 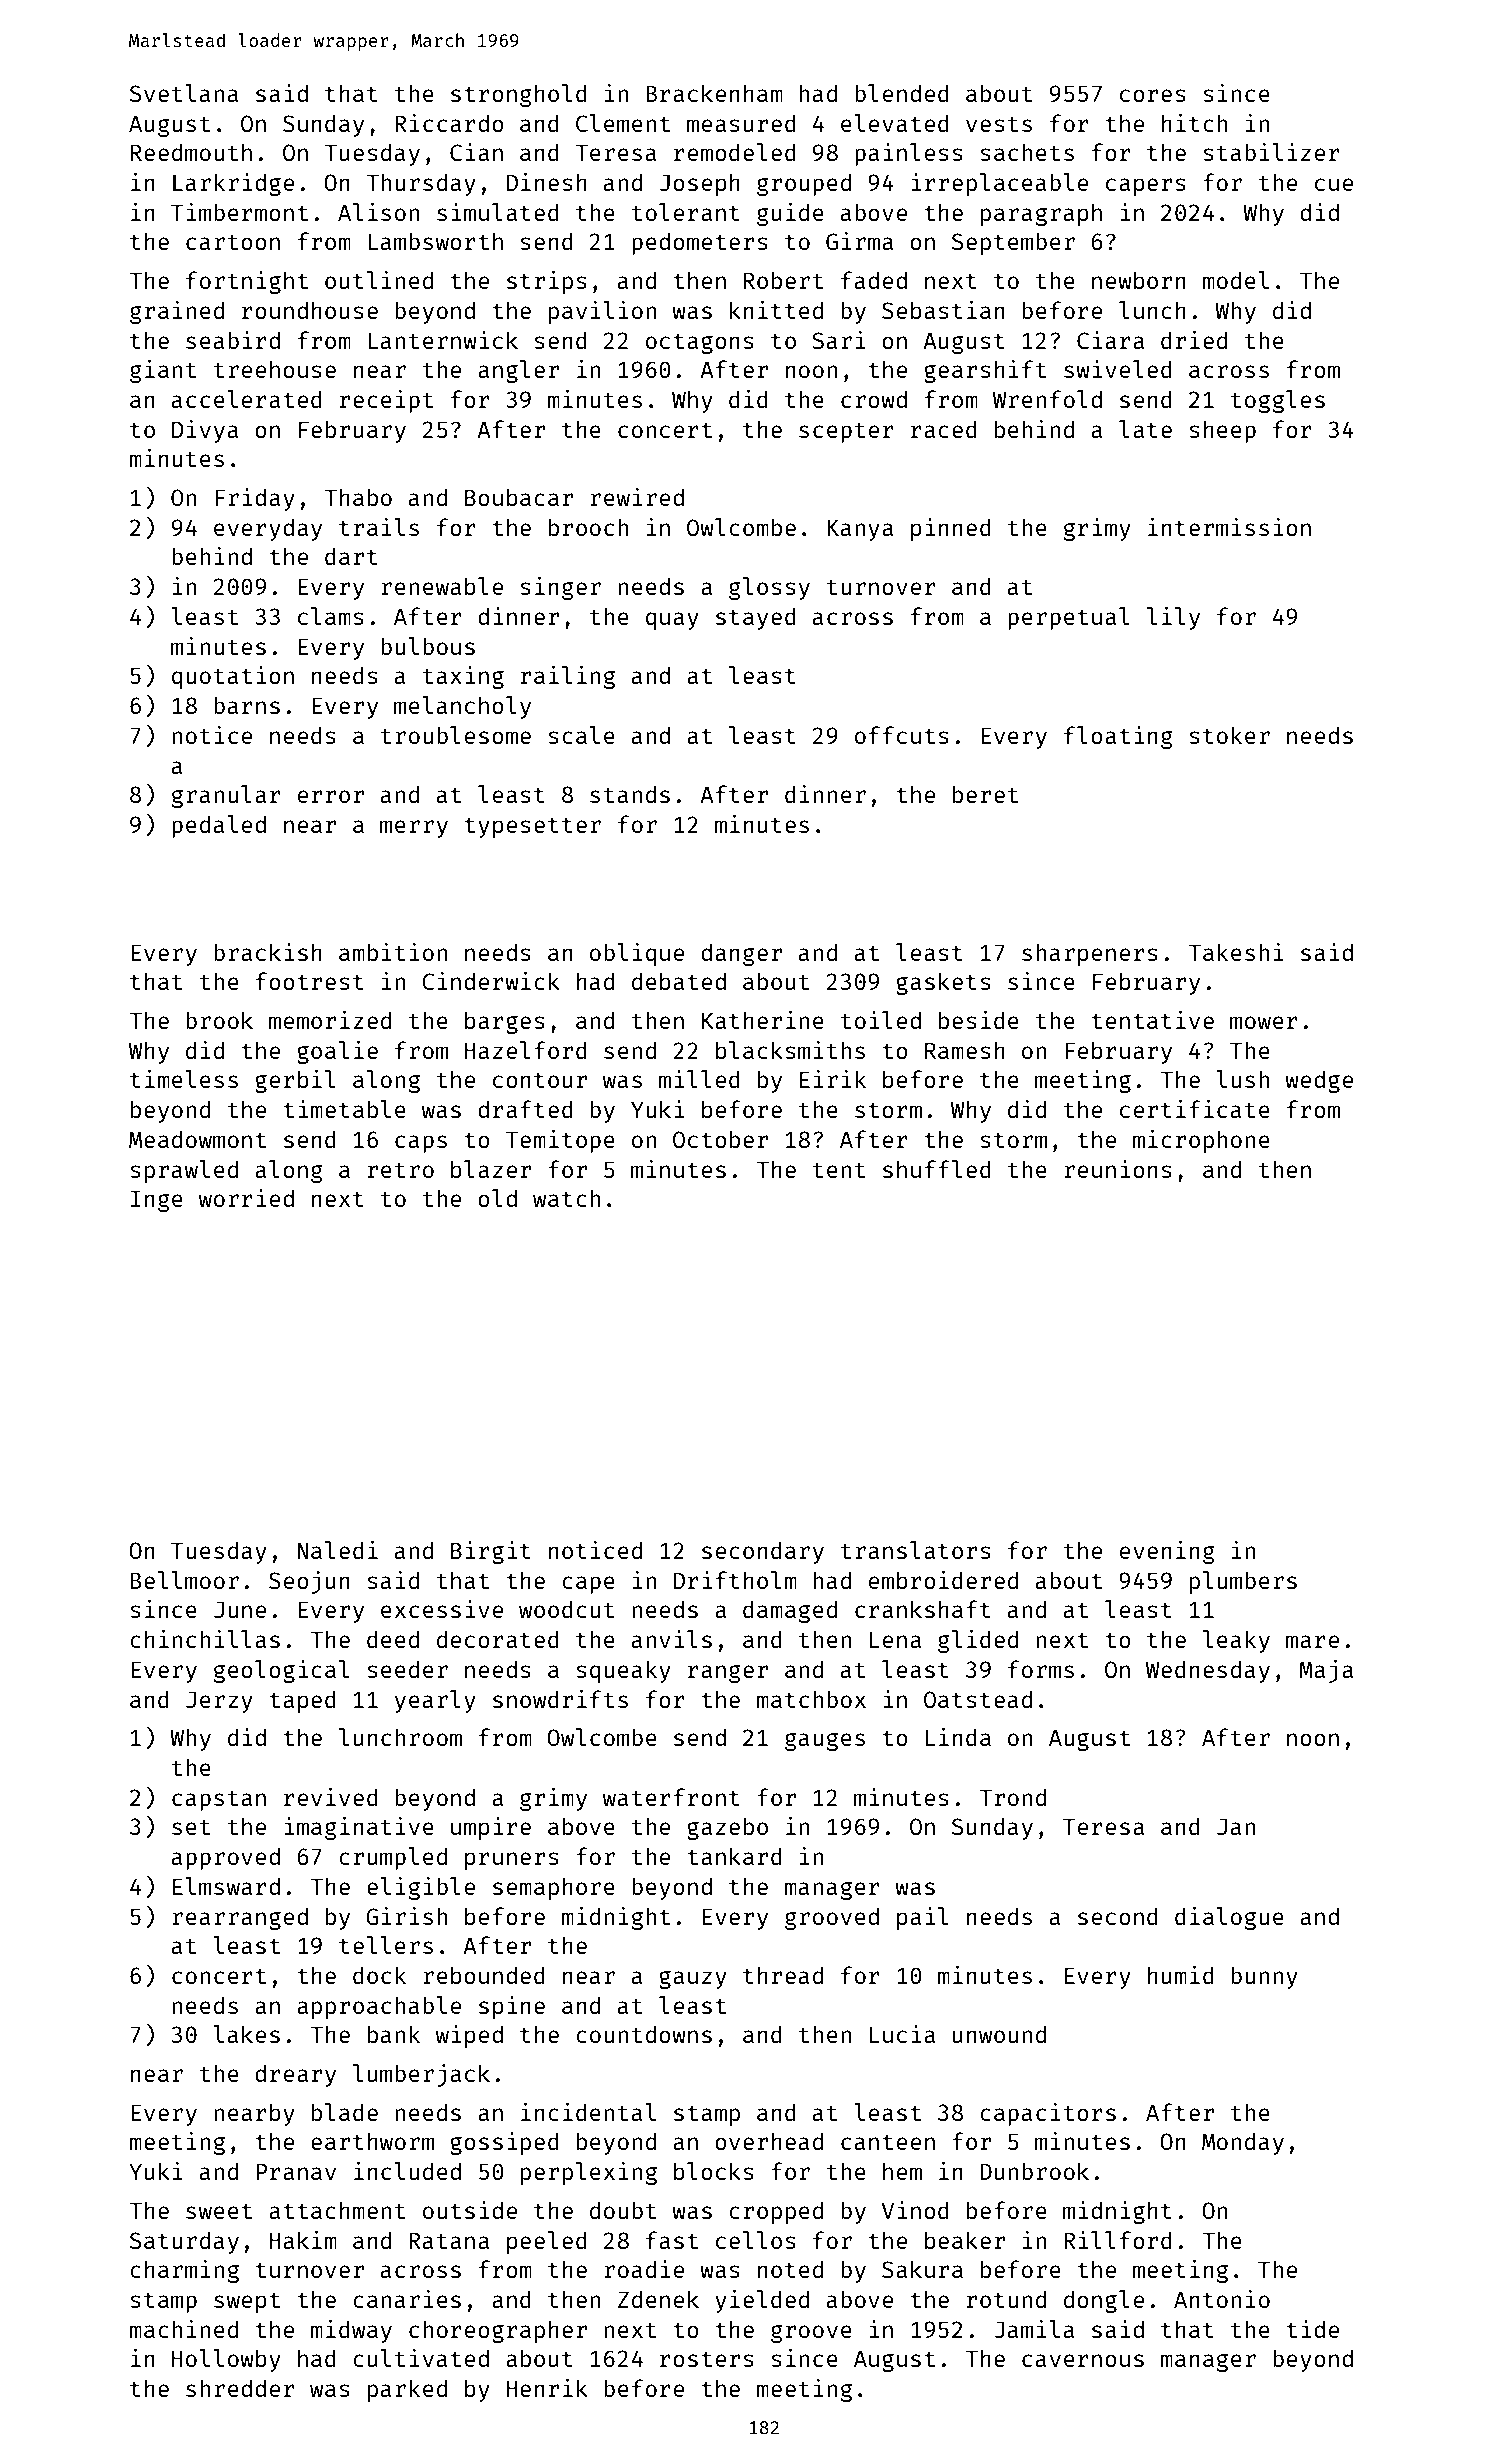 I want to click on Friday, so click(x=255, y=499).
